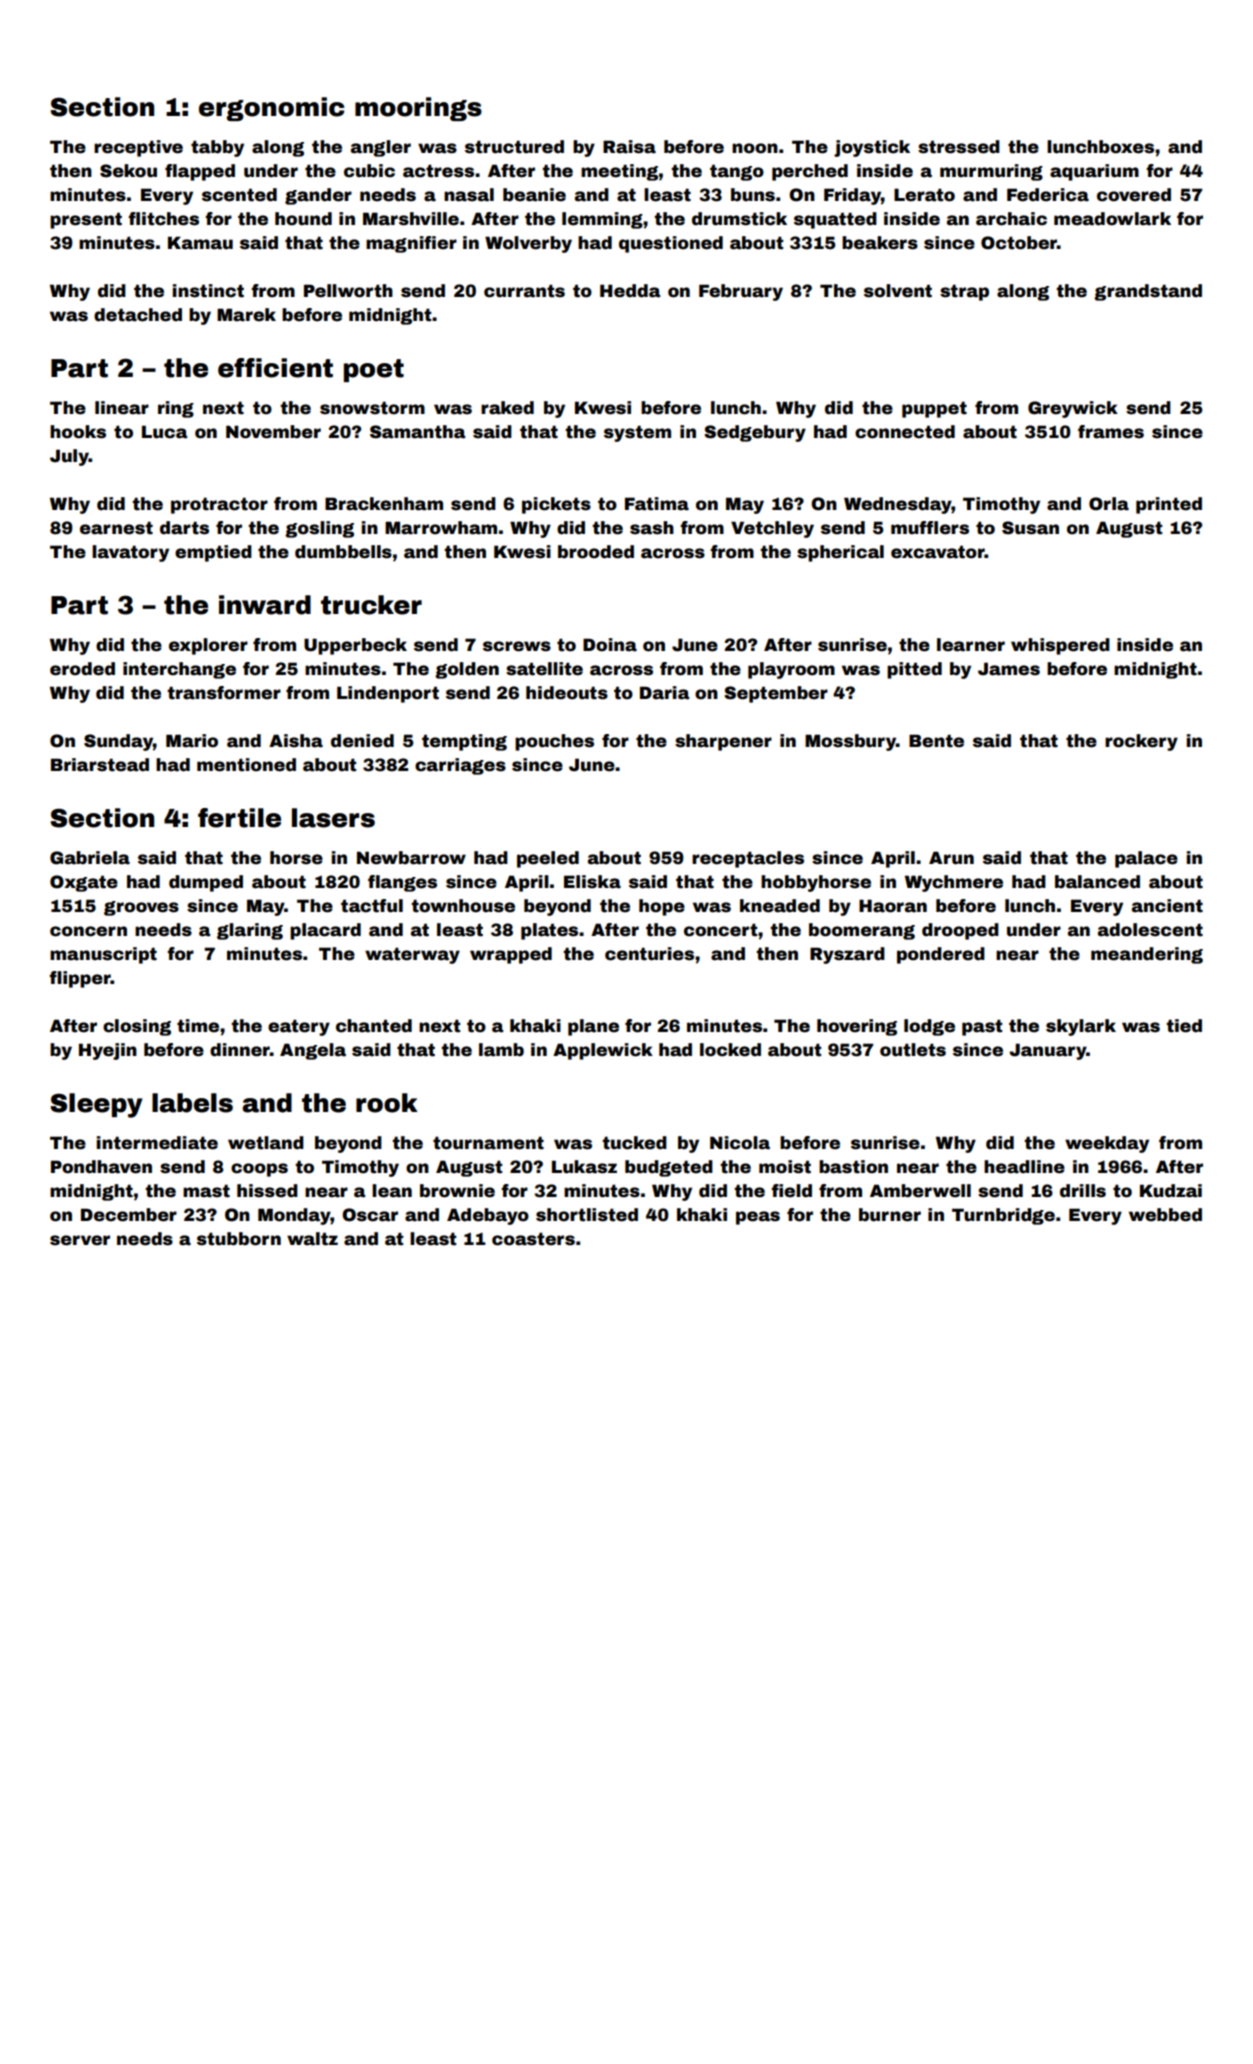 The image size is (1253, 2064). Describe the element at coordinates (514, 147) in the page. I see `structured` at that location.
